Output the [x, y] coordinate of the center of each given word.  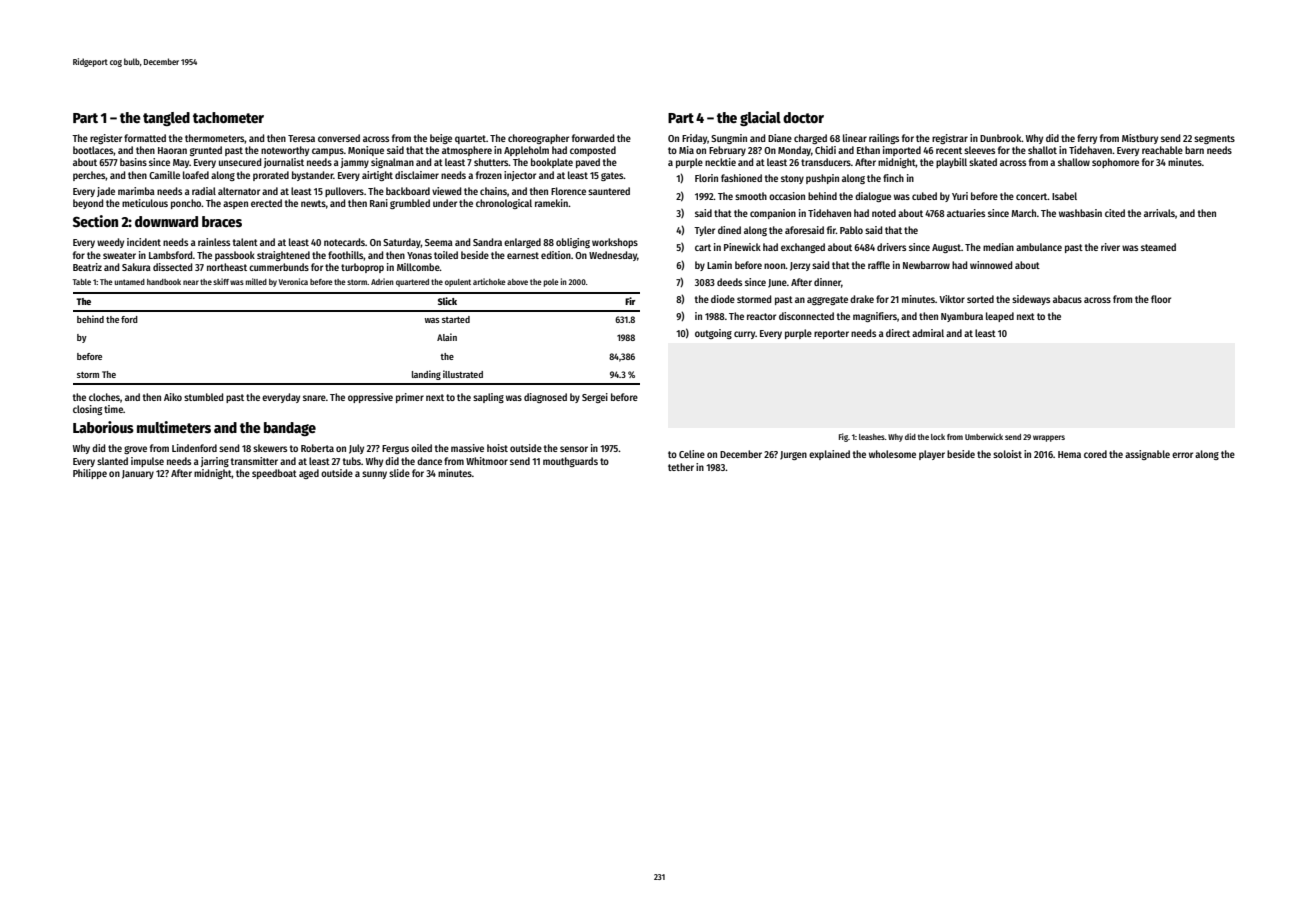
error [1182, 455]
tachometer [228, 117]
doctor [803, 117]
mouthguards [570, 462]
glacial [760, 118]
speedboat [274, 474]
